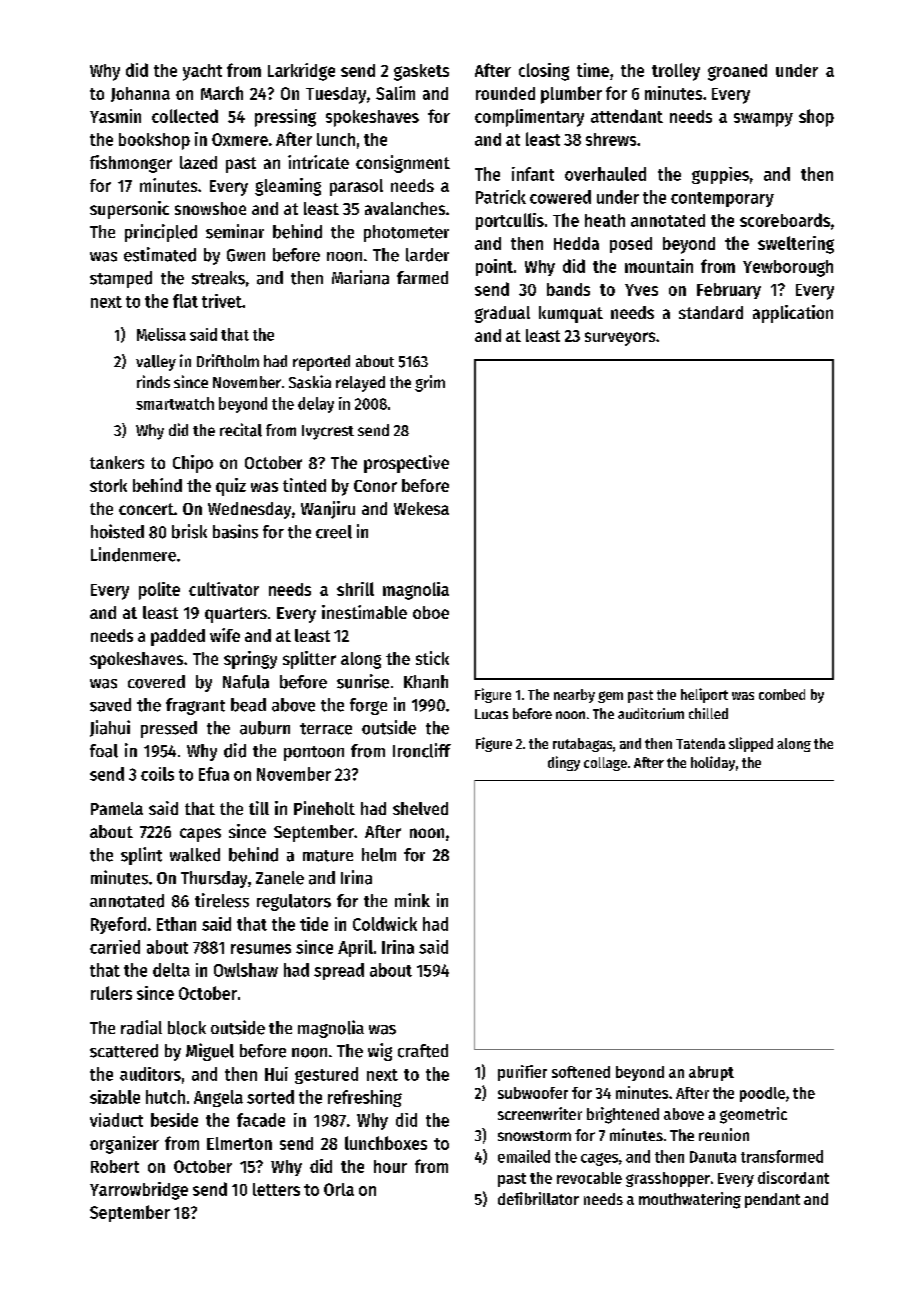 This image has height=1314, width=924. I want to click on poodle, so click(762, 1094).
